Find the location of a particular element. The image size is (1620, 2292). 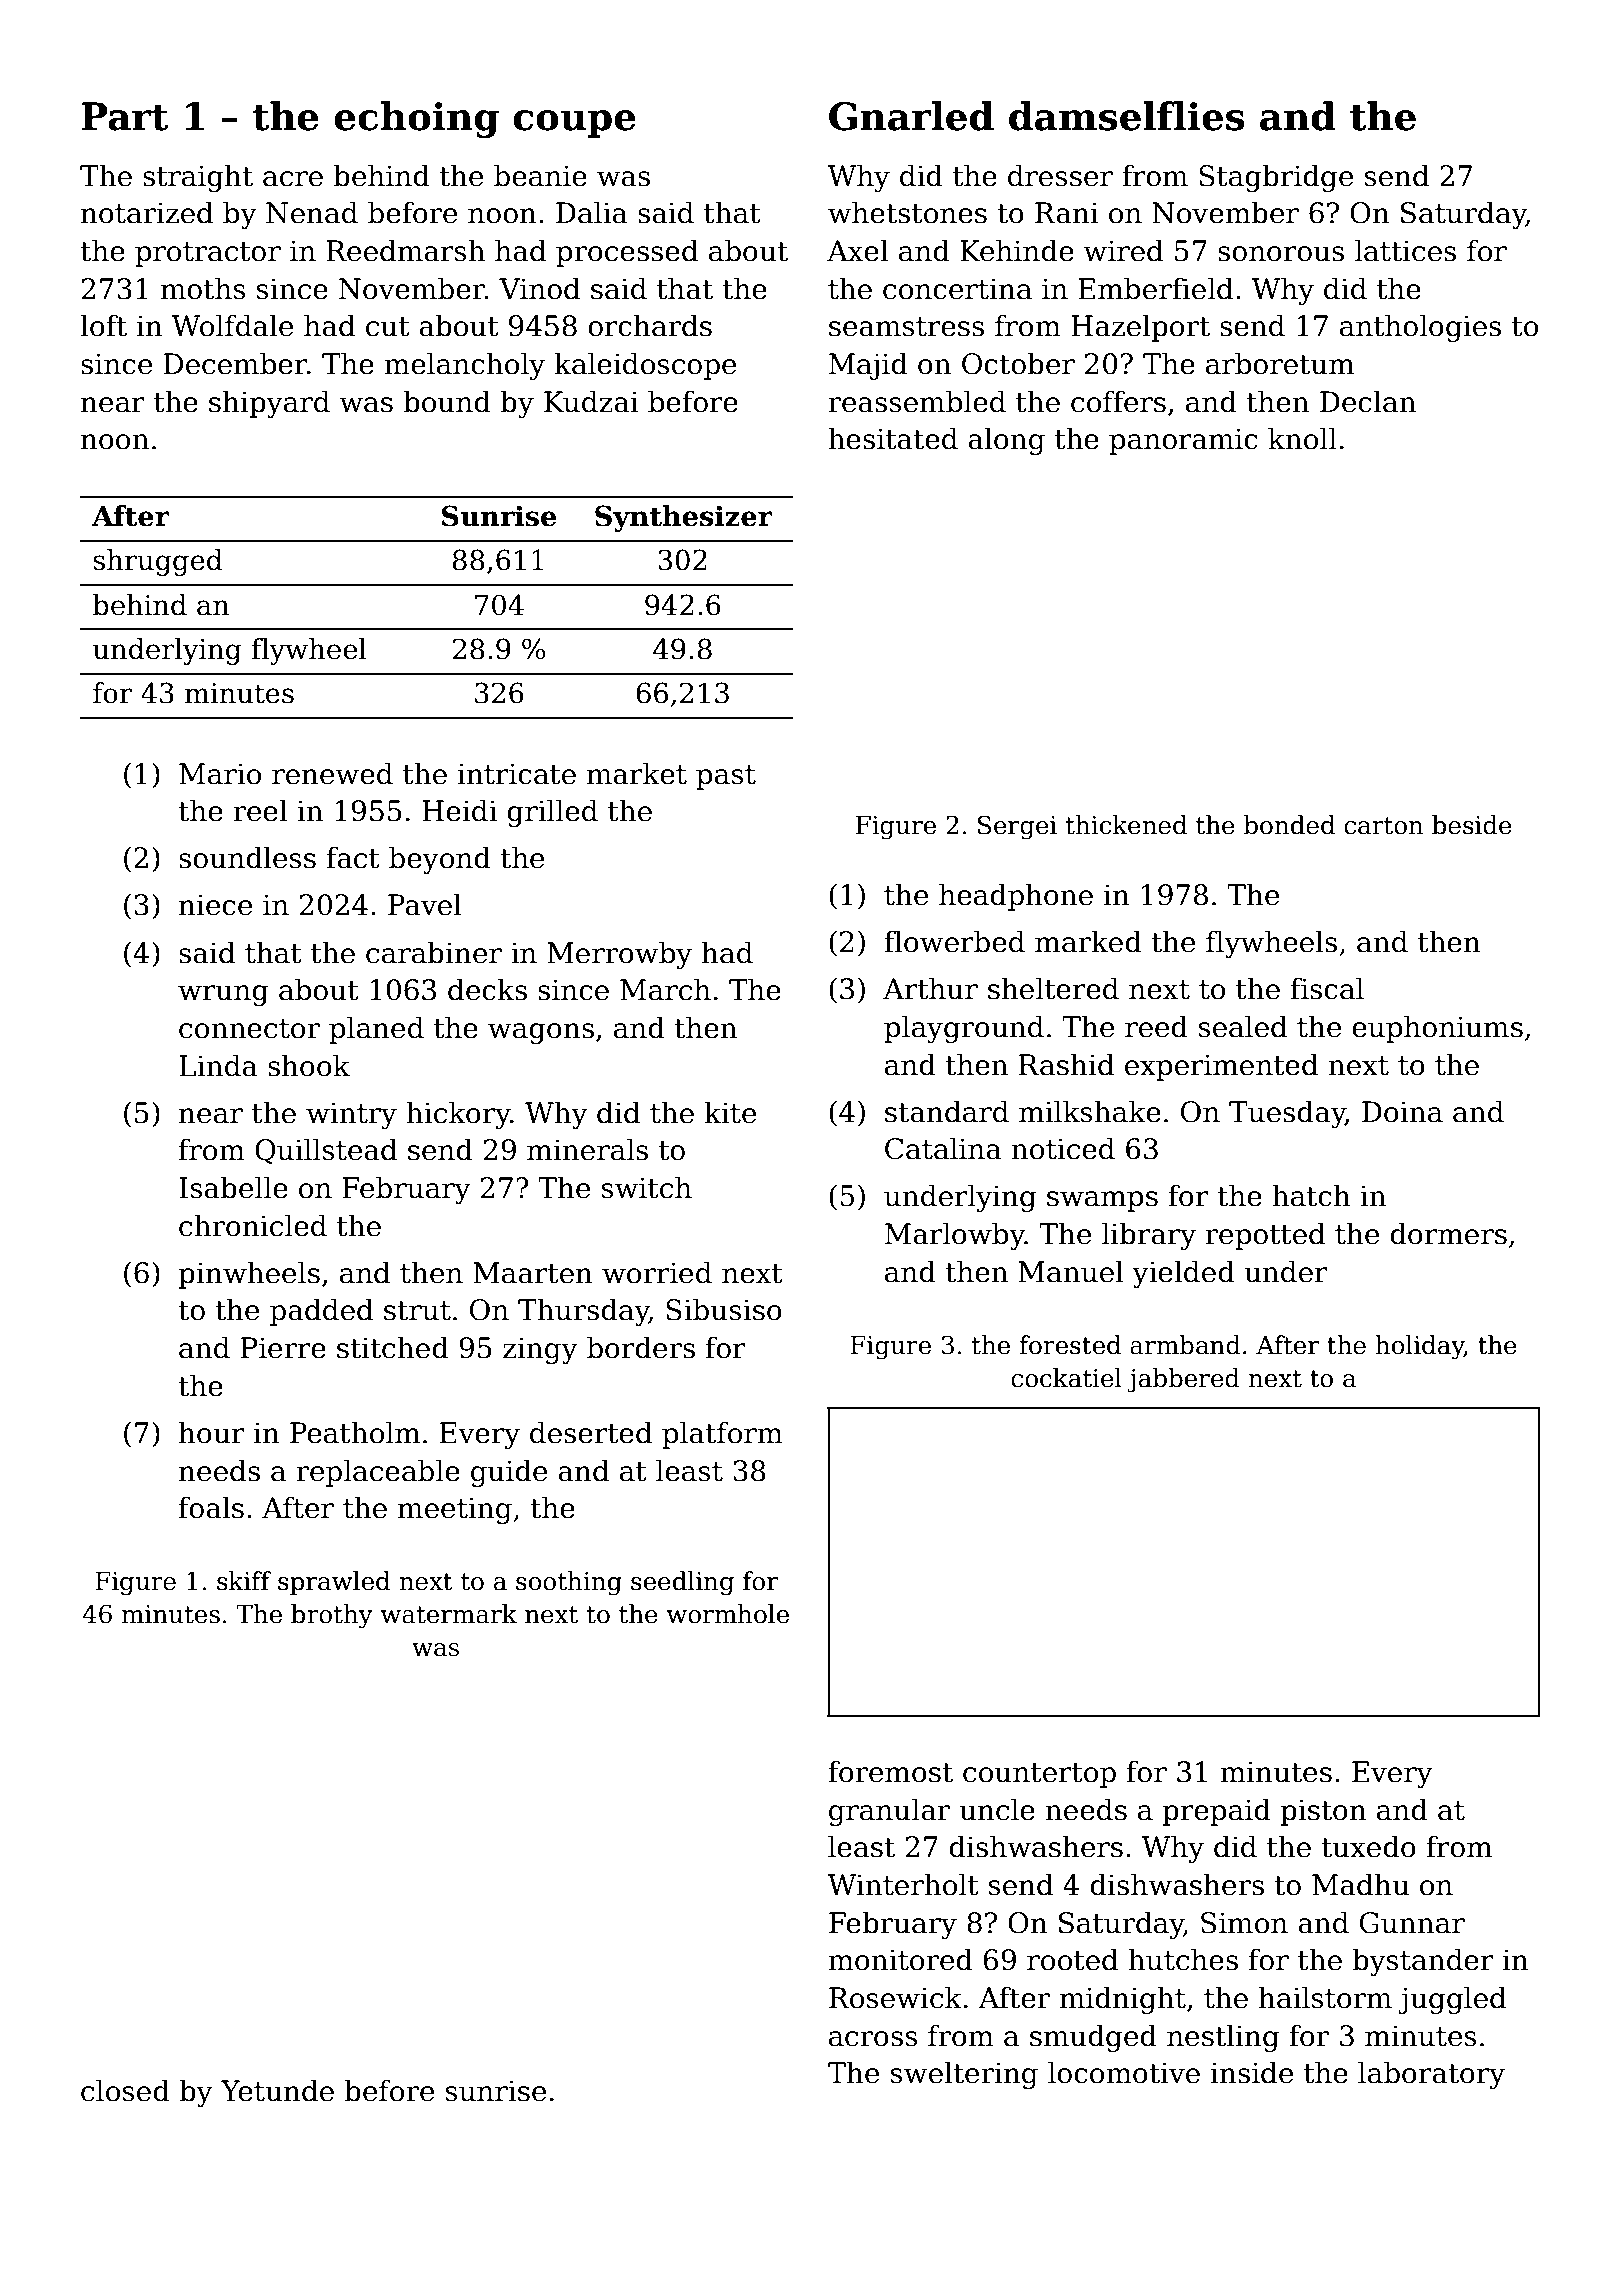

piston is located at coordinates (1323, 1812).
